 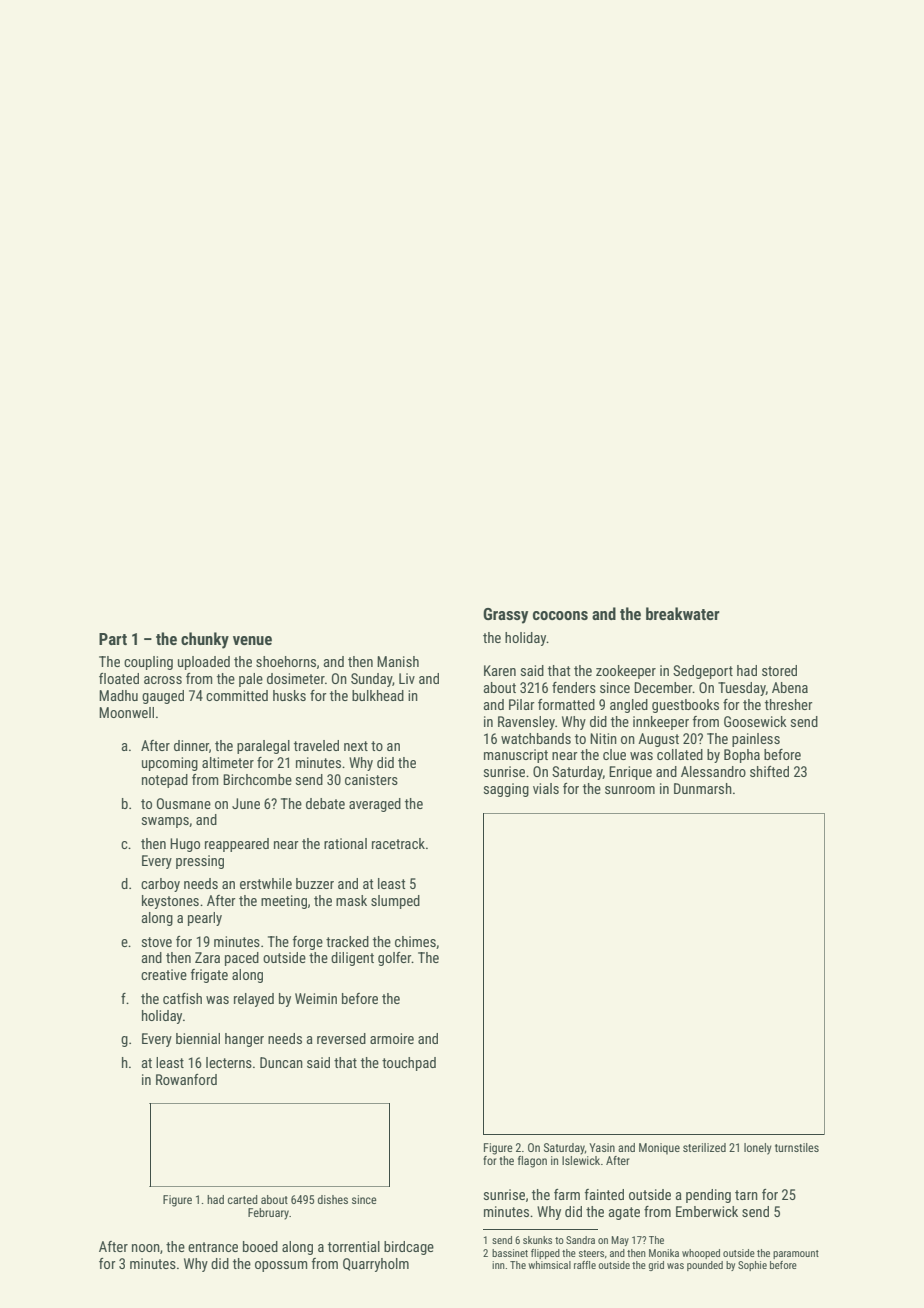 What do you see at coordinates (752, 1266) in the screenshot?
I see `Sophie` at bounding box center [752, 1266].
